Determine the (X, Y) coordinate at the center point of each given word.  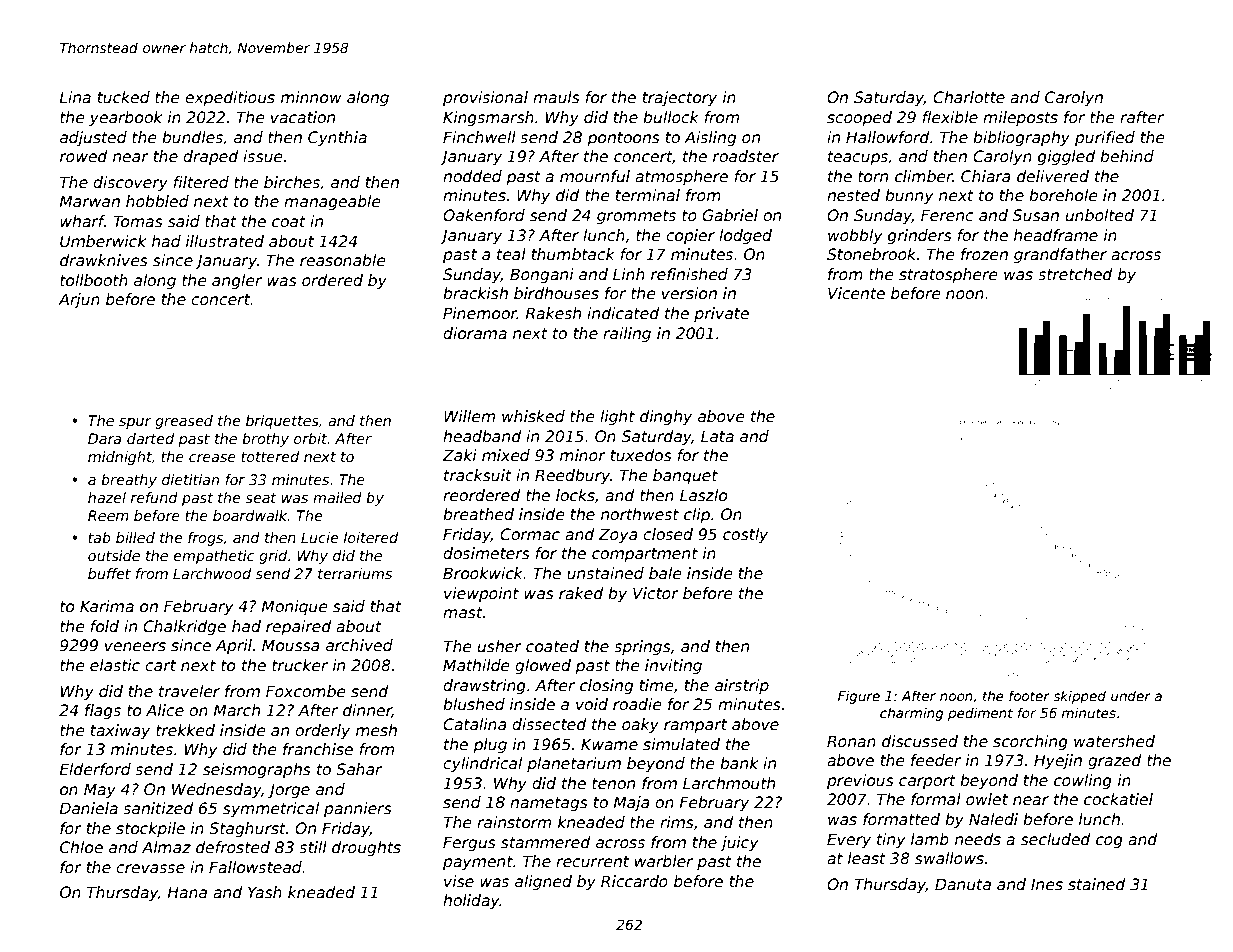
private (721, 314)
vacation (303, 117)
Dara (104, 438)
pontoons (623, 139)
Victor (656, 593)
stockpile (150, 829)
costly (745, 535)
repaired (299, 627)
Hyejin (1058, 761)
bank (739, 763)
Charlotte (969, 97)
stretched (1075, 274)
